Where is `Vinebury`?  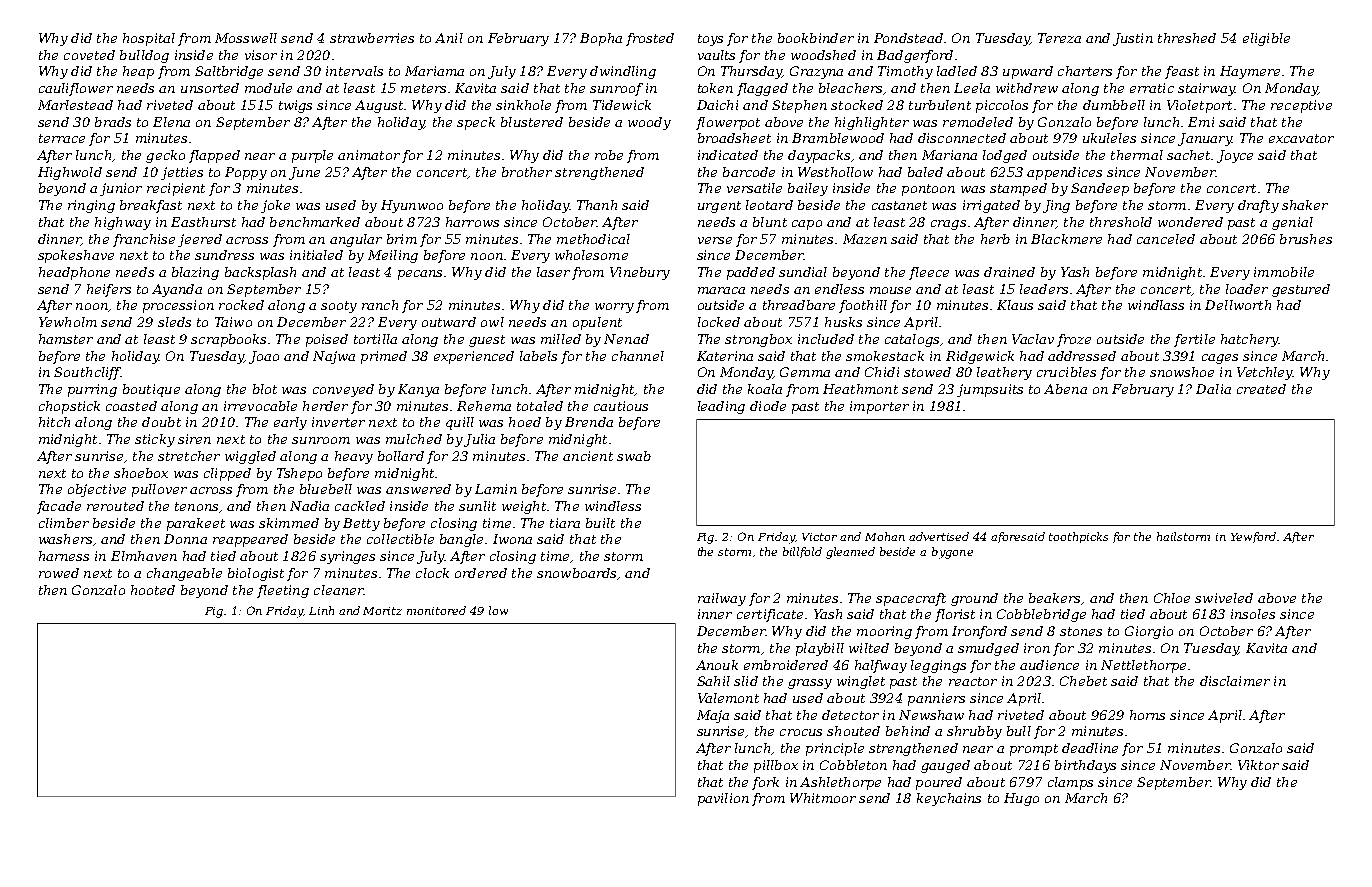
Vinebury is located at coordinates (640, 273).
